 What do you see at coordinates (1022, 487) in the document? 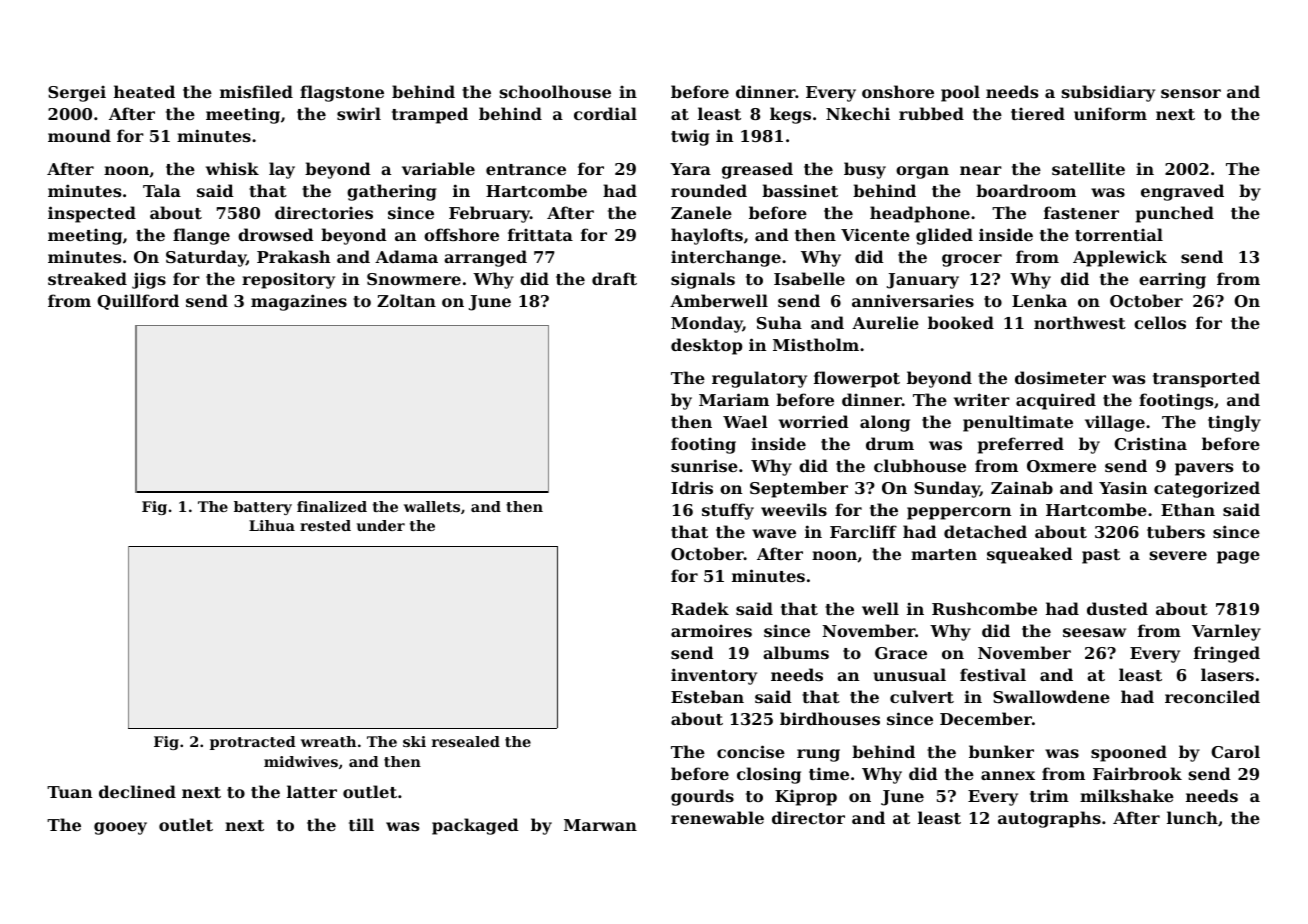
I see `Zainab` at bounding box center [1022, 487].
